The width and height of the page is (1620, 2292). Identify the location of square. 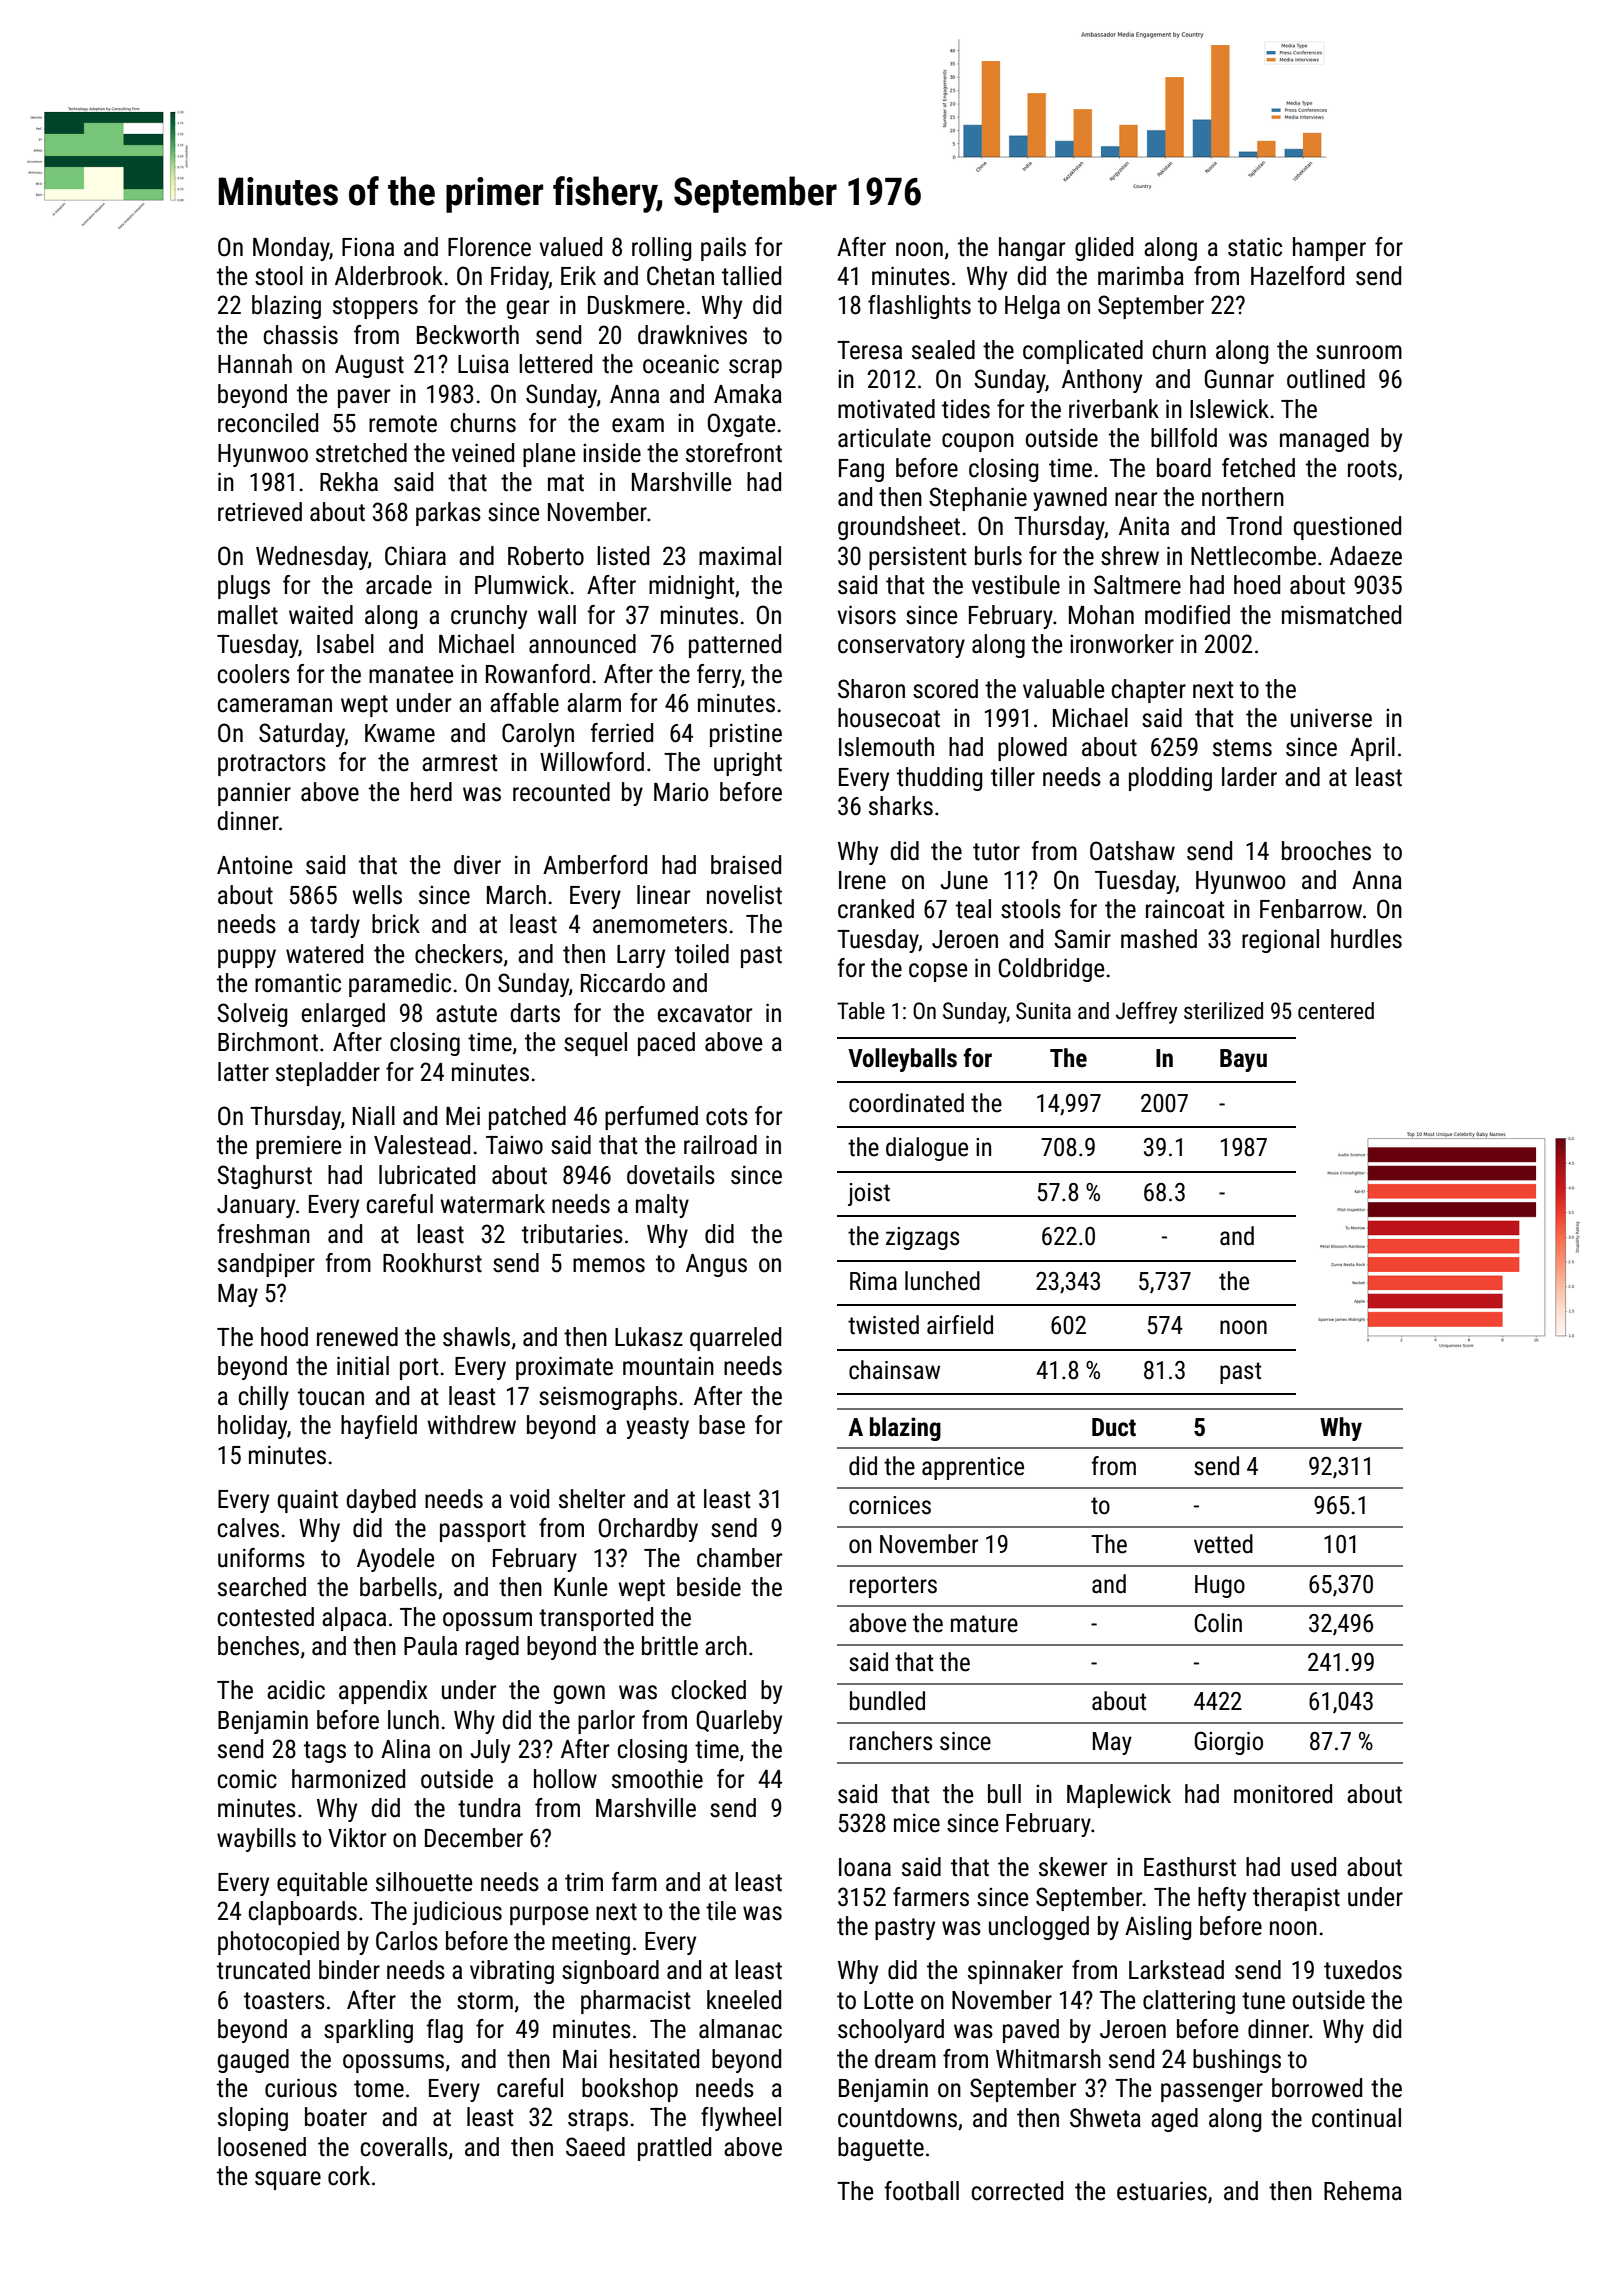
(288, 2180).
